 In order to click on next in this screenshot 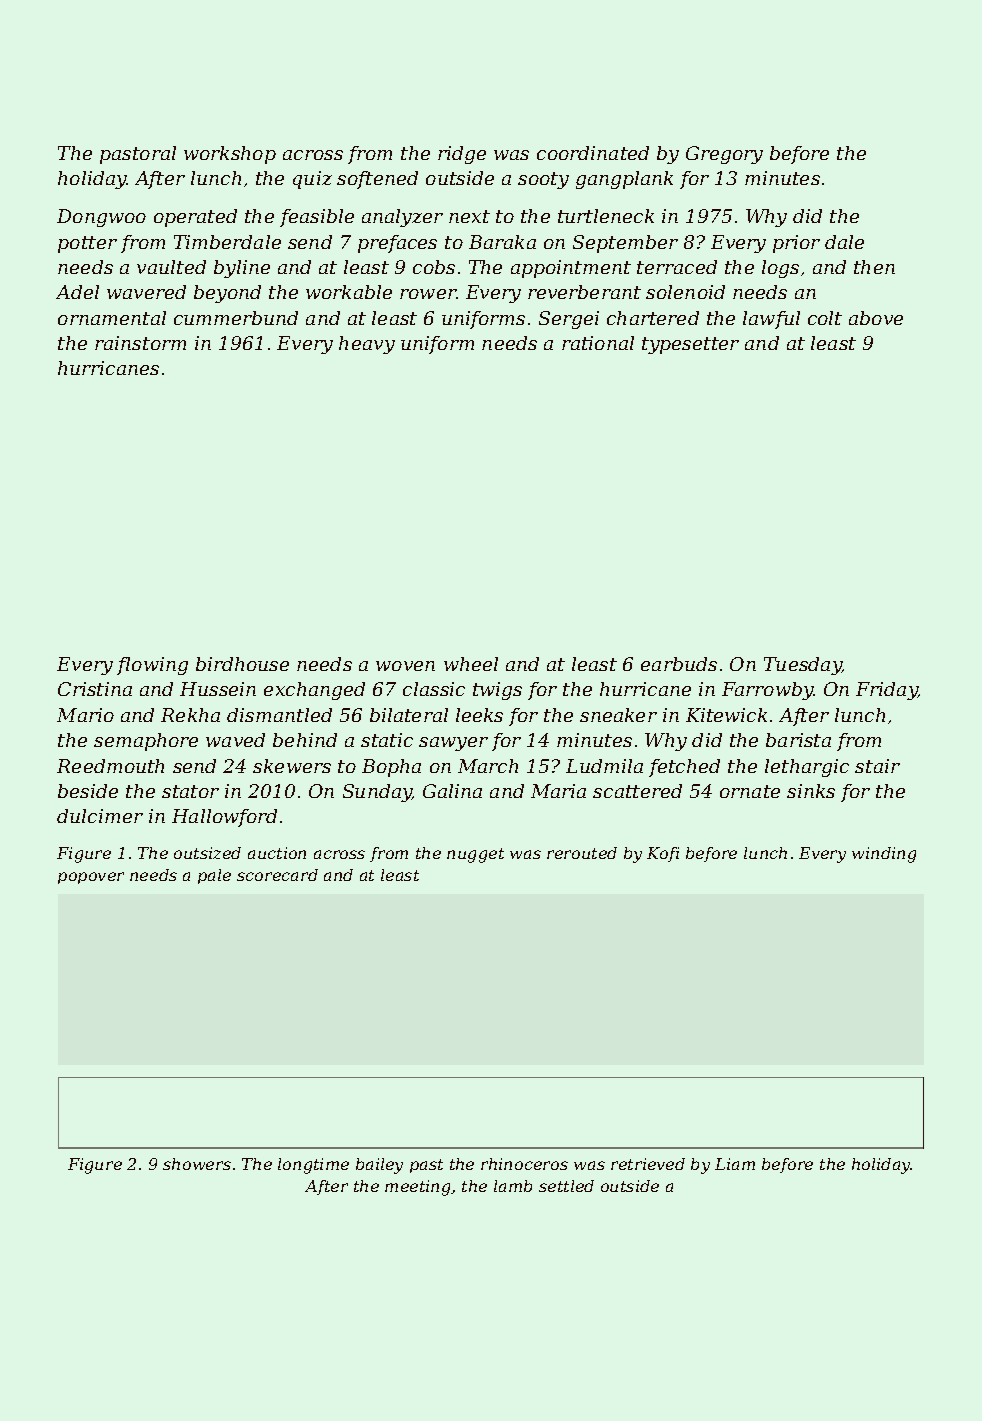, I will do `click(469, 216)`.
